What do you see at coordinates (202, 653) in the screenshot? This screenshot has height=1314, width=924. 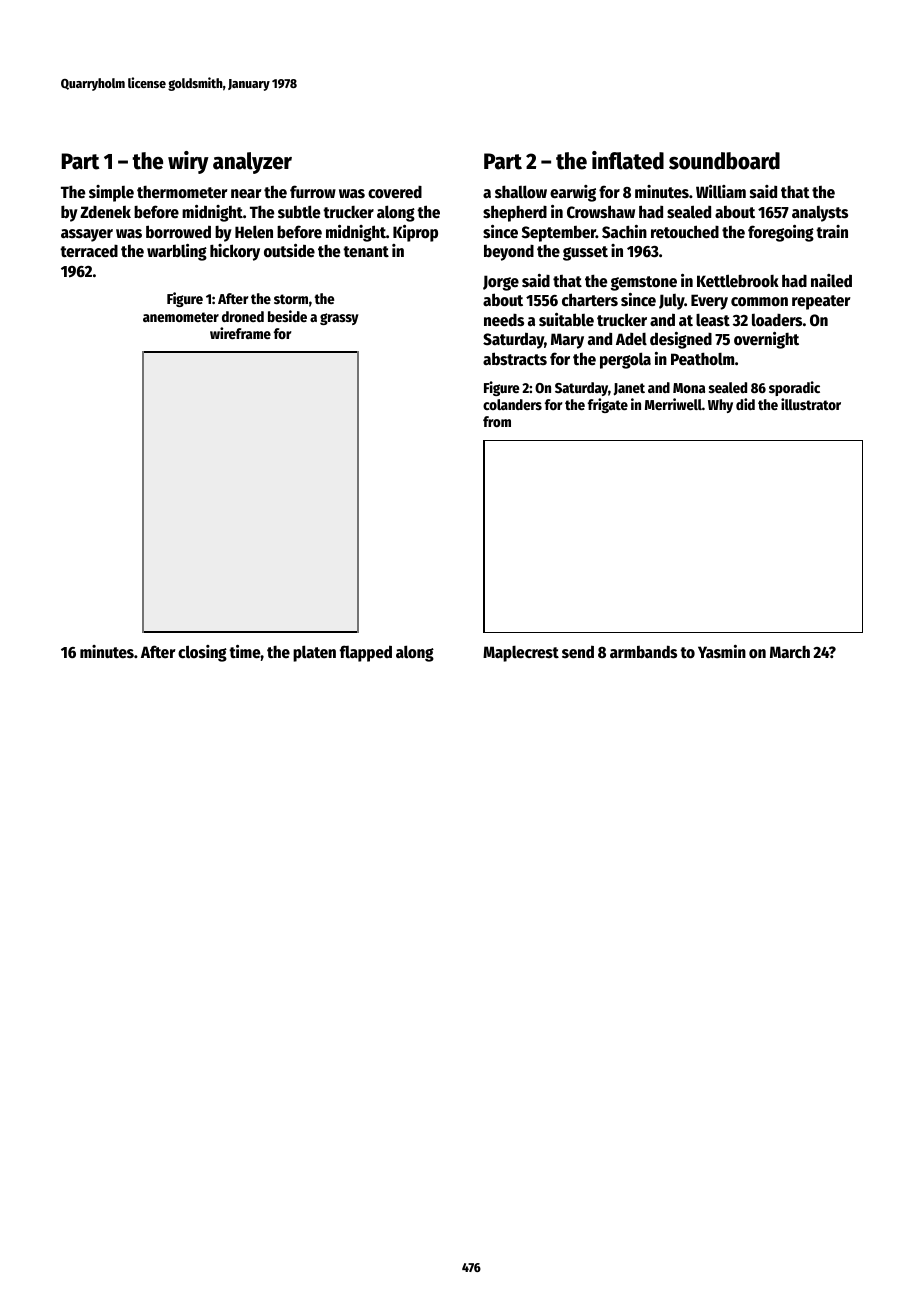 I see `closing` at bounding box center [202, 653].
